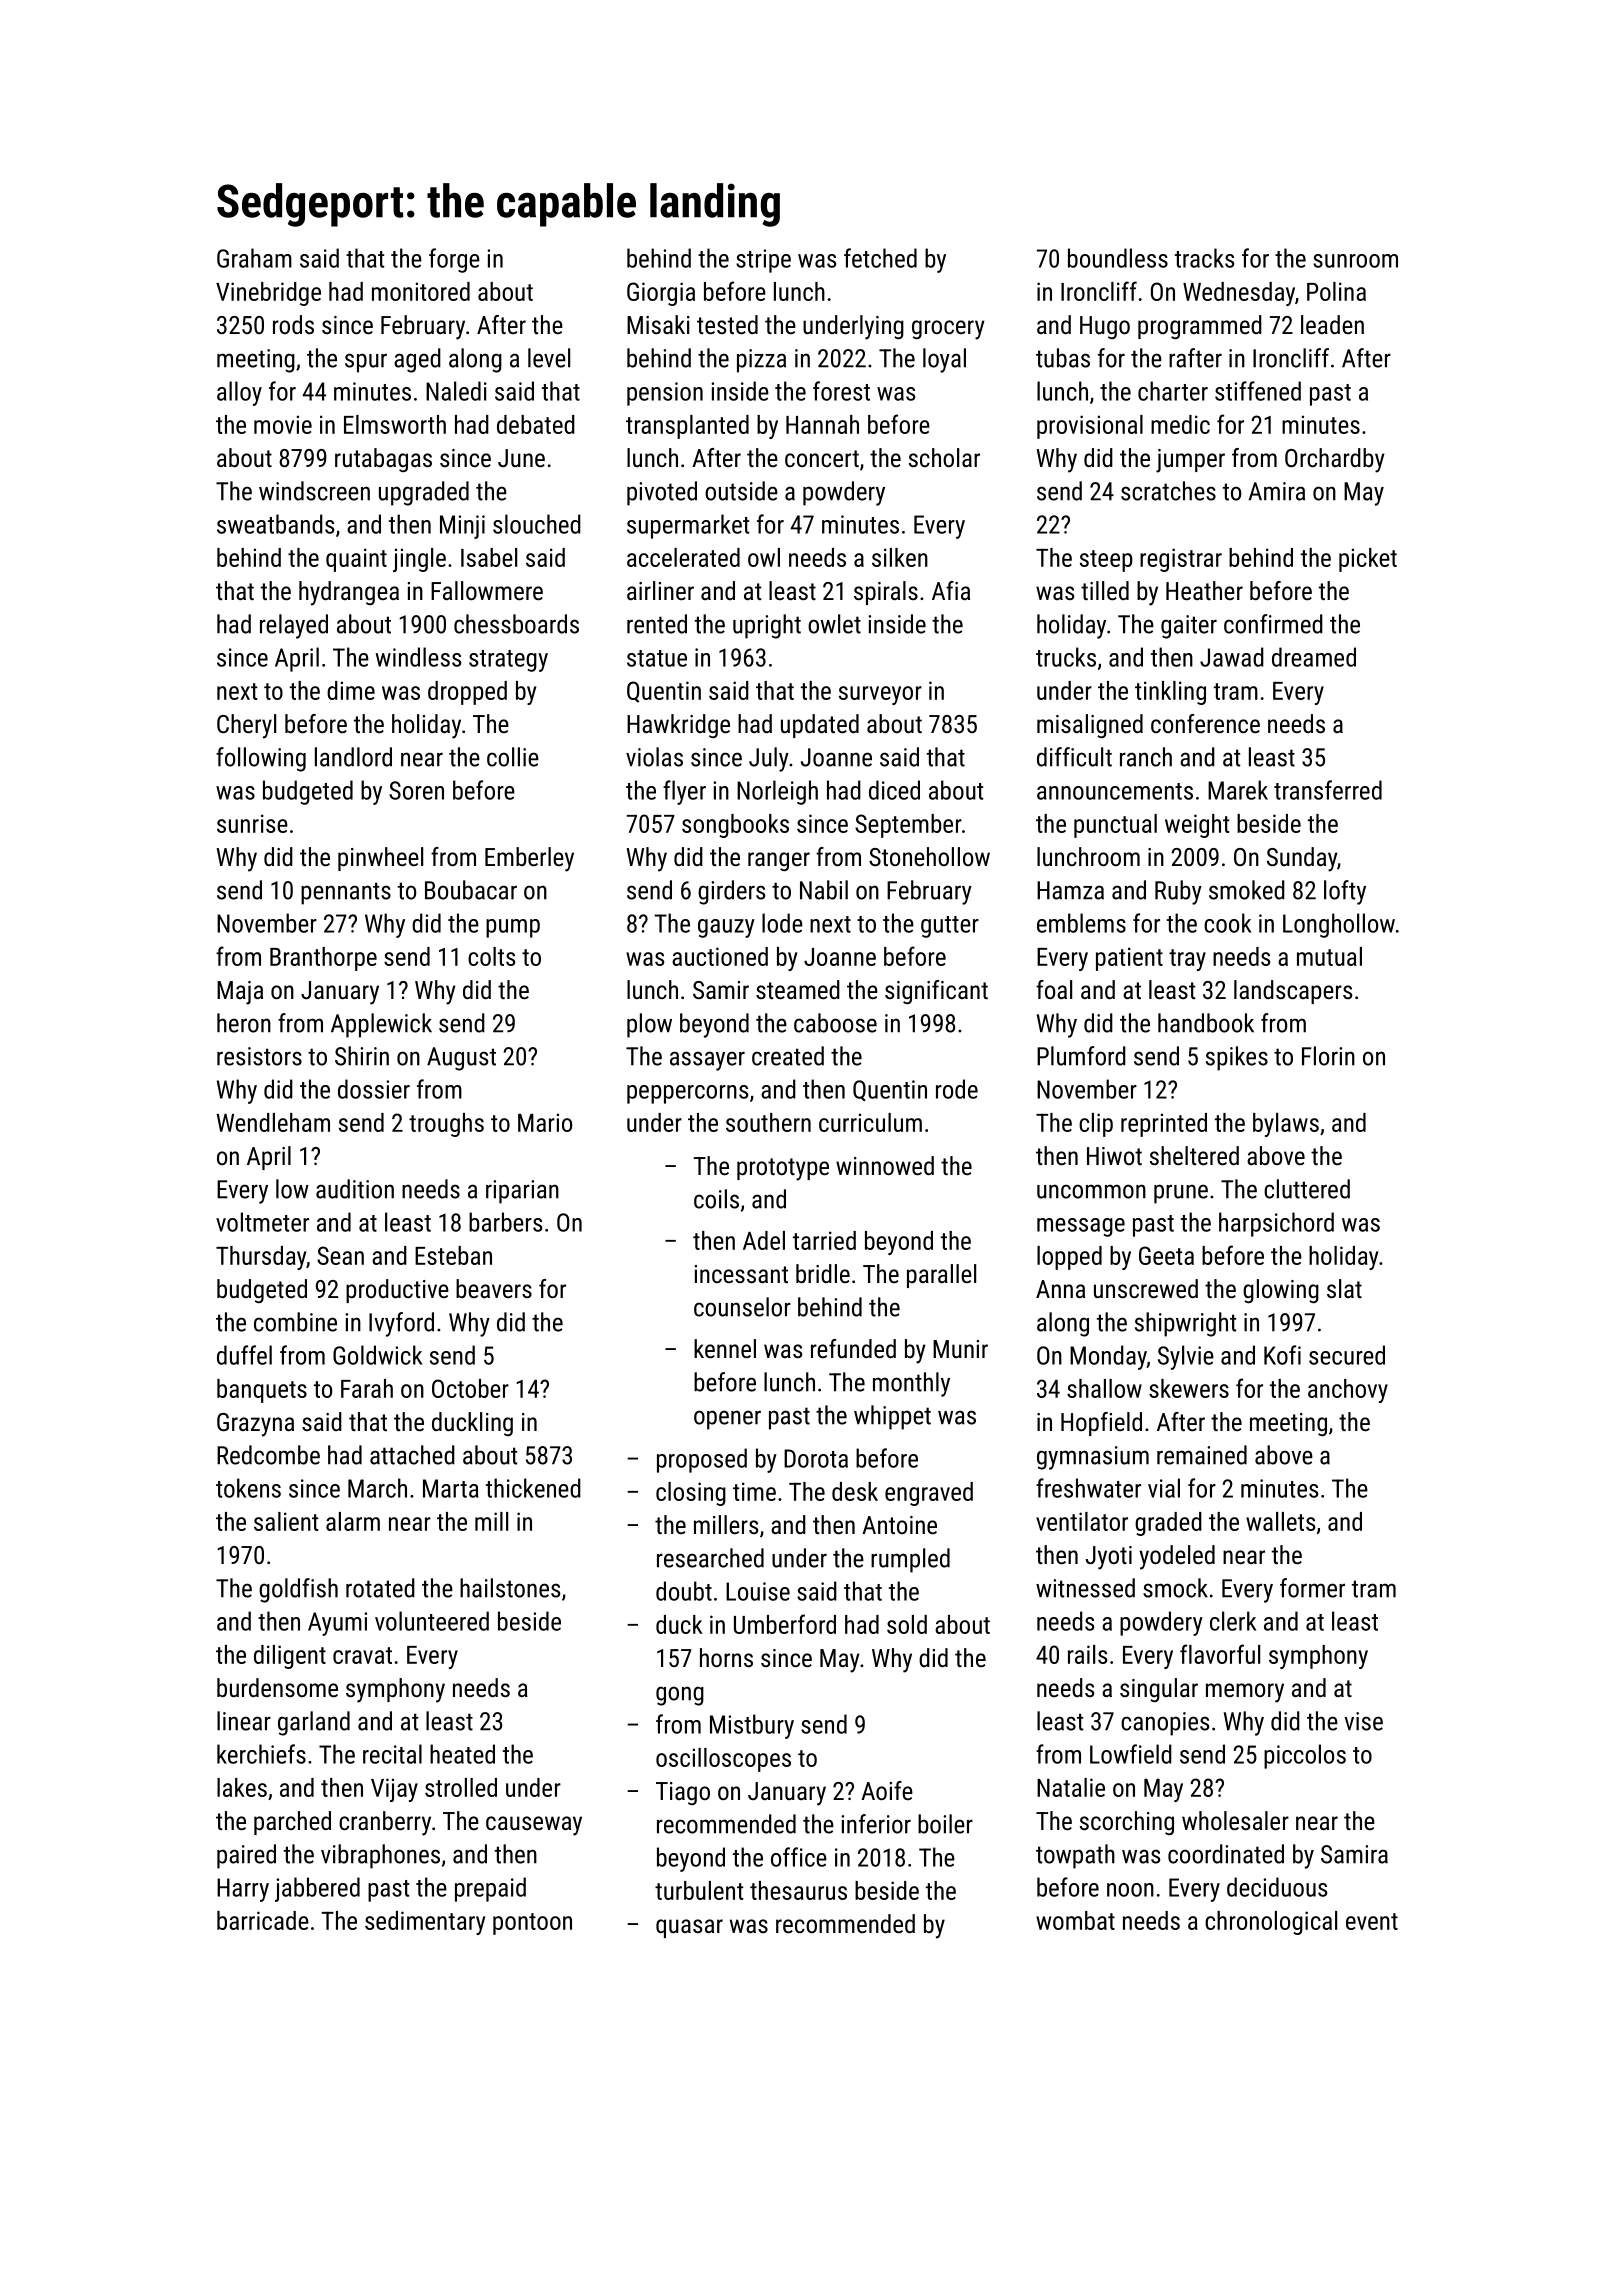  What do you see at coordinates (537, 524) in the screenshot?
I see `slouched` at bounding box center [537, 524].
